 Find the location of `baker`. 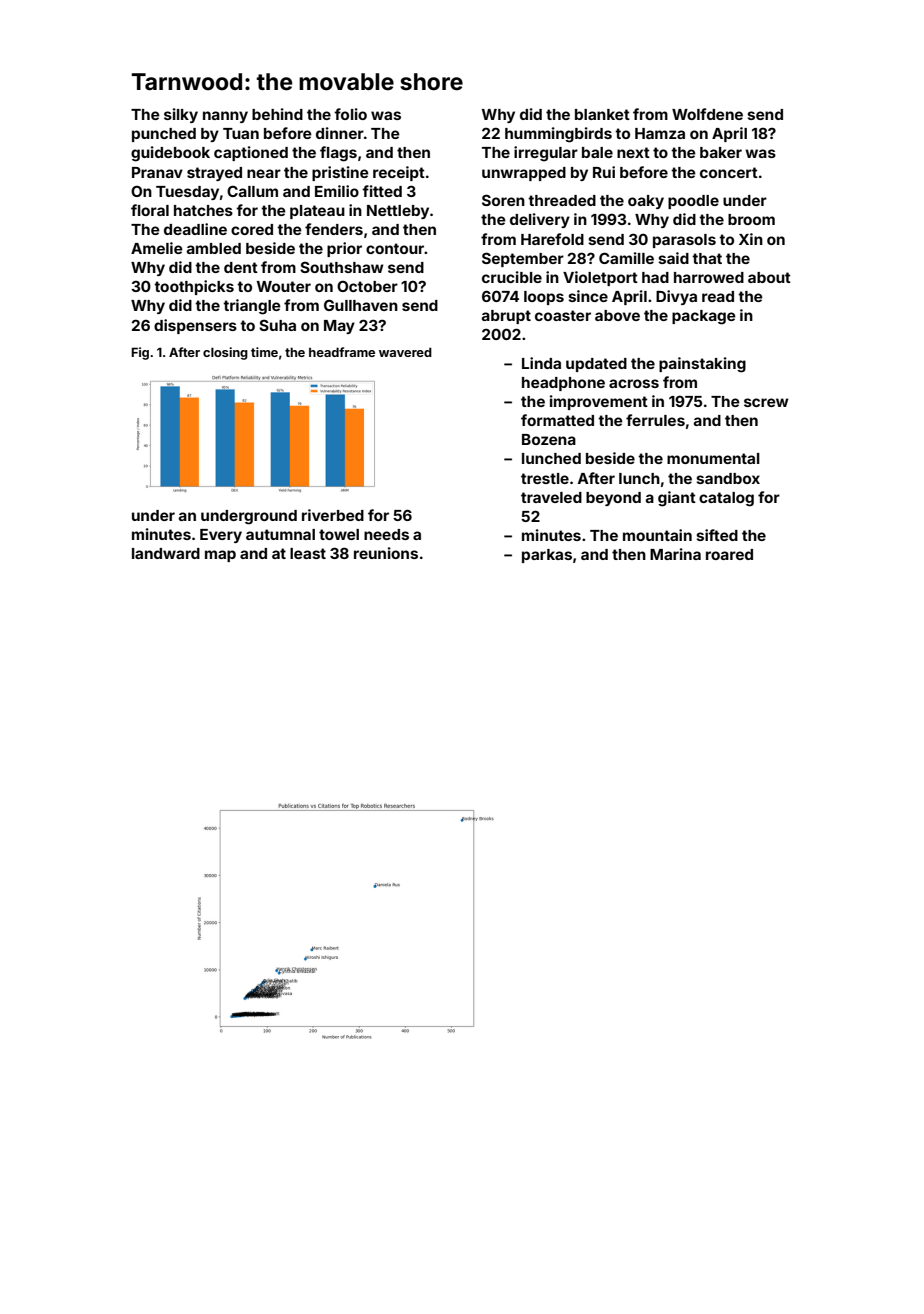

baker is located at coordinates (721, 152).
